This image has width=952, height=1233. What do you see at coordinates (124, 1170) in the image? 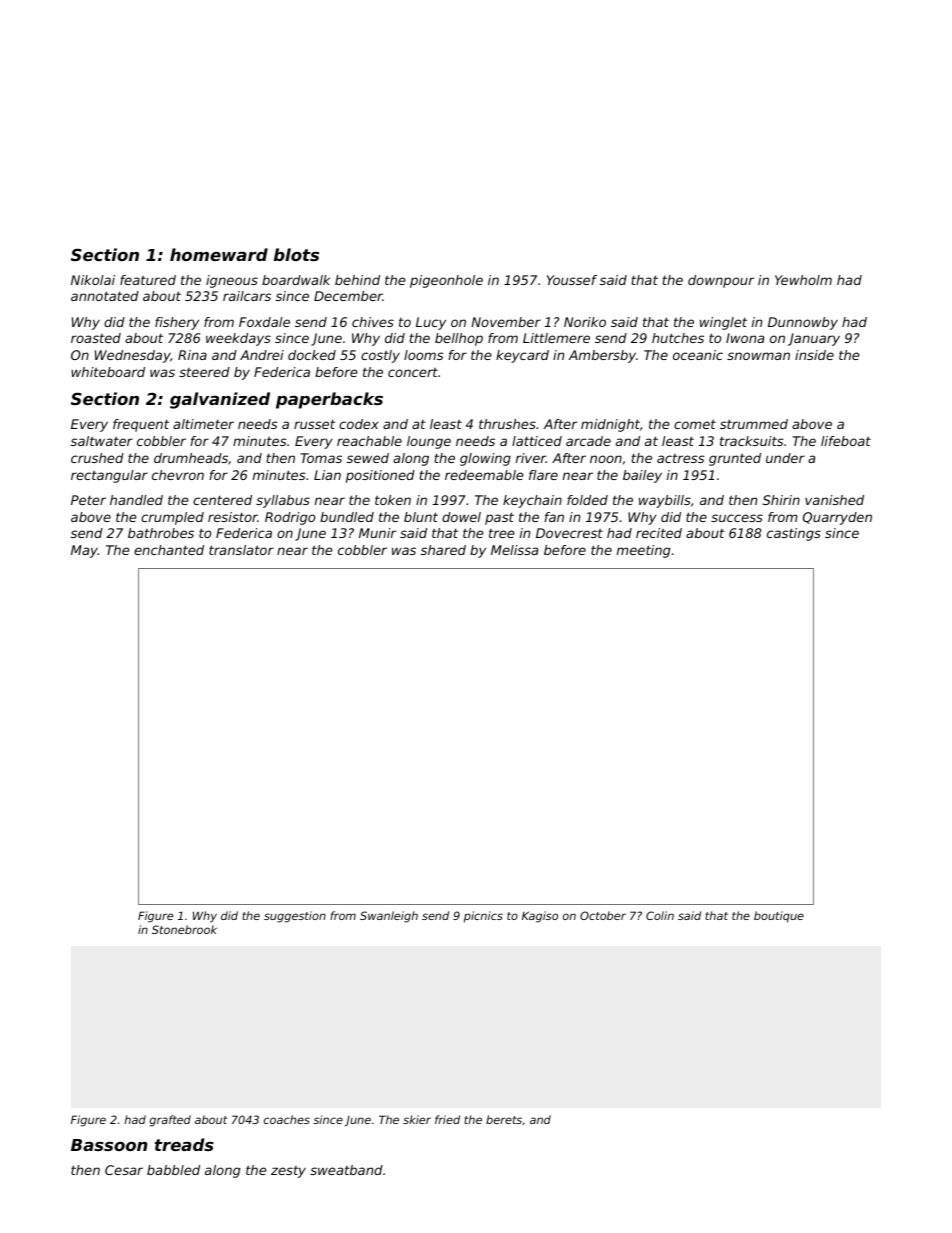
I see `Cesar` at bounding box center [124, 1170].
